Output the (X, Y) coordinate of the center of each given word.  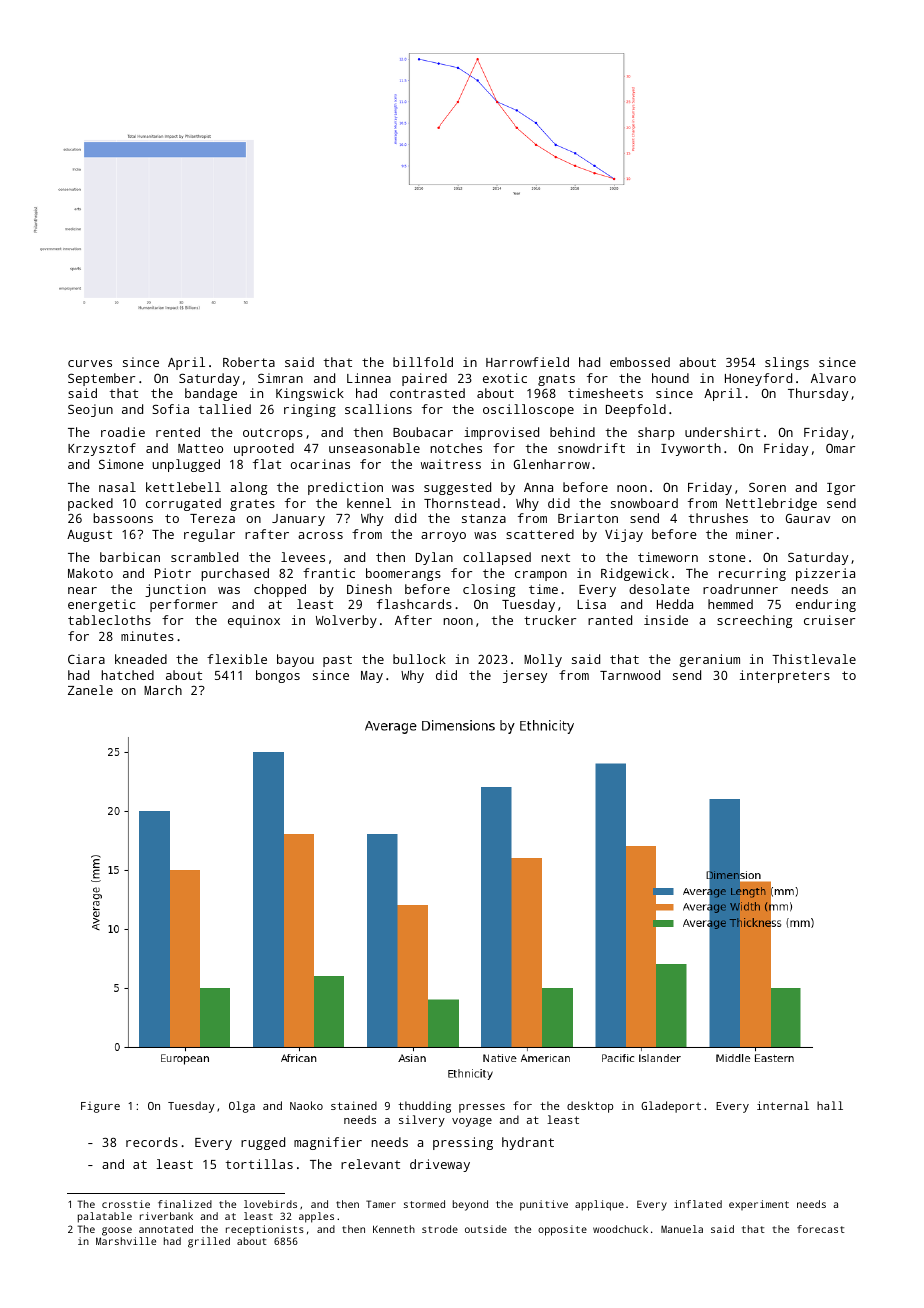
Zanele (90, 690)
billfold (423, 362)
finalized (185, 1204)
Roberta (249, 362)
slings (787, 363)
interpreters (785, 676)
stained (354, 1105)
